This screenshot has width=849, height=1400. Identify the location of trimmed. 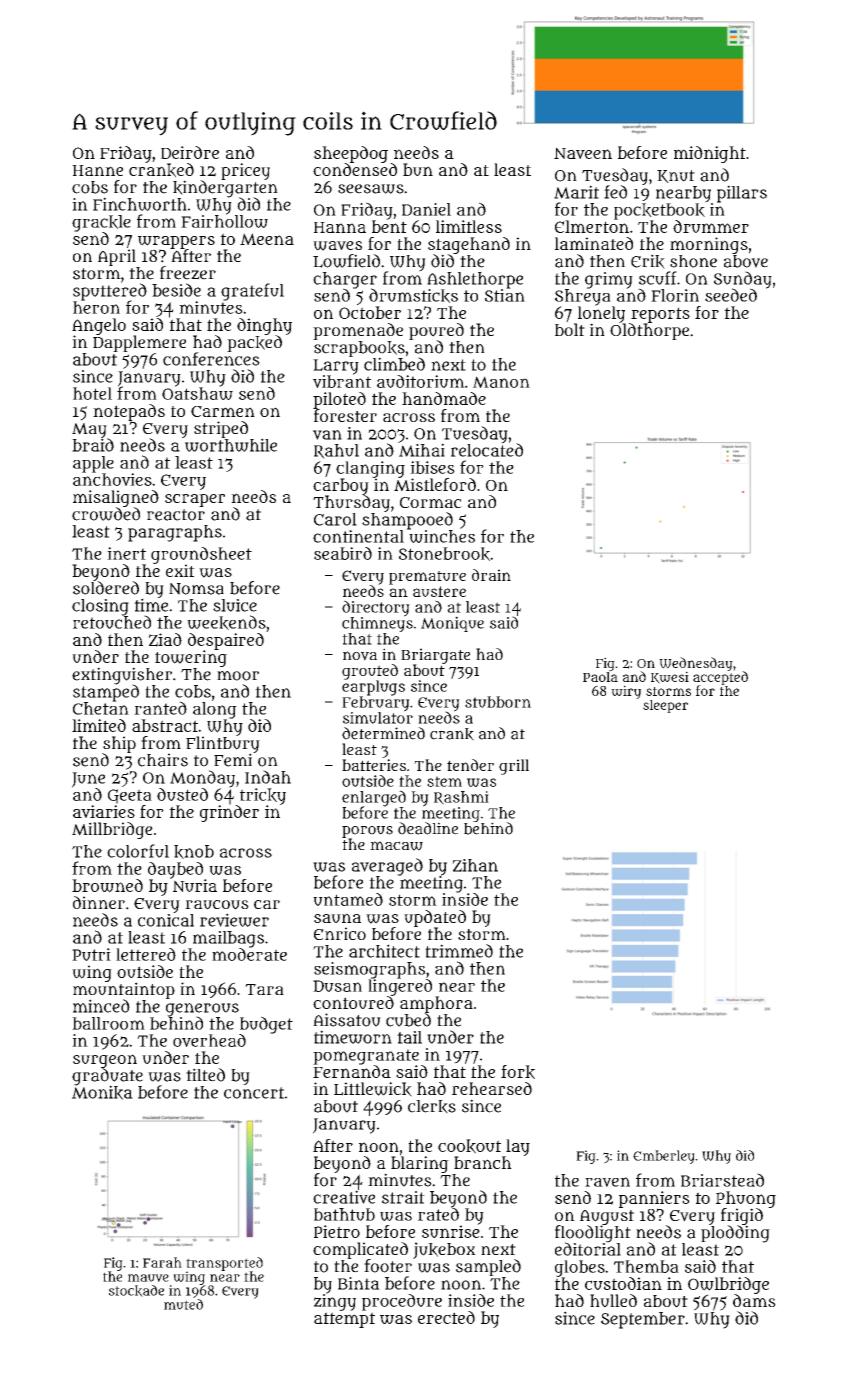
(459, 951).
